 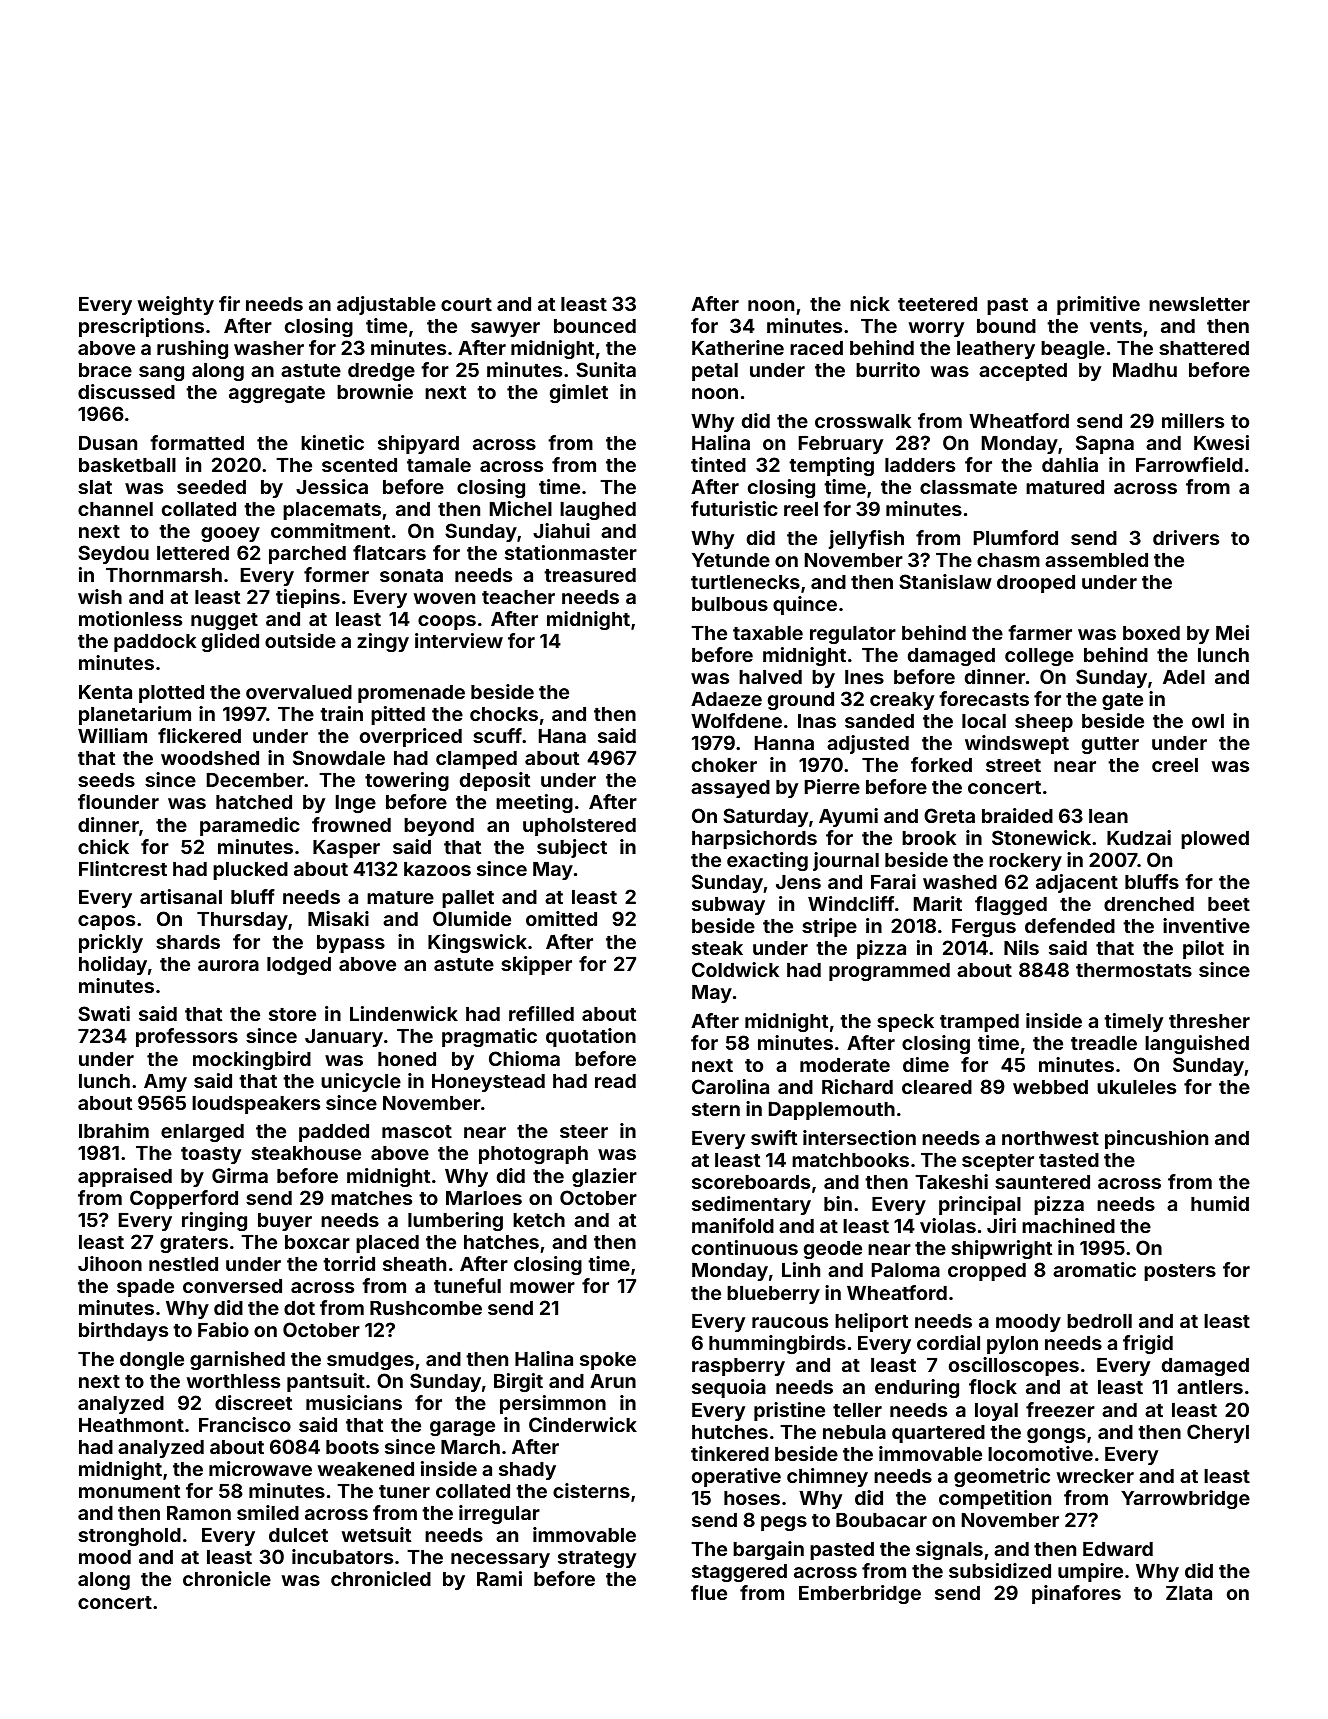 I want to click on flue, so click(x=709, y=1592).
